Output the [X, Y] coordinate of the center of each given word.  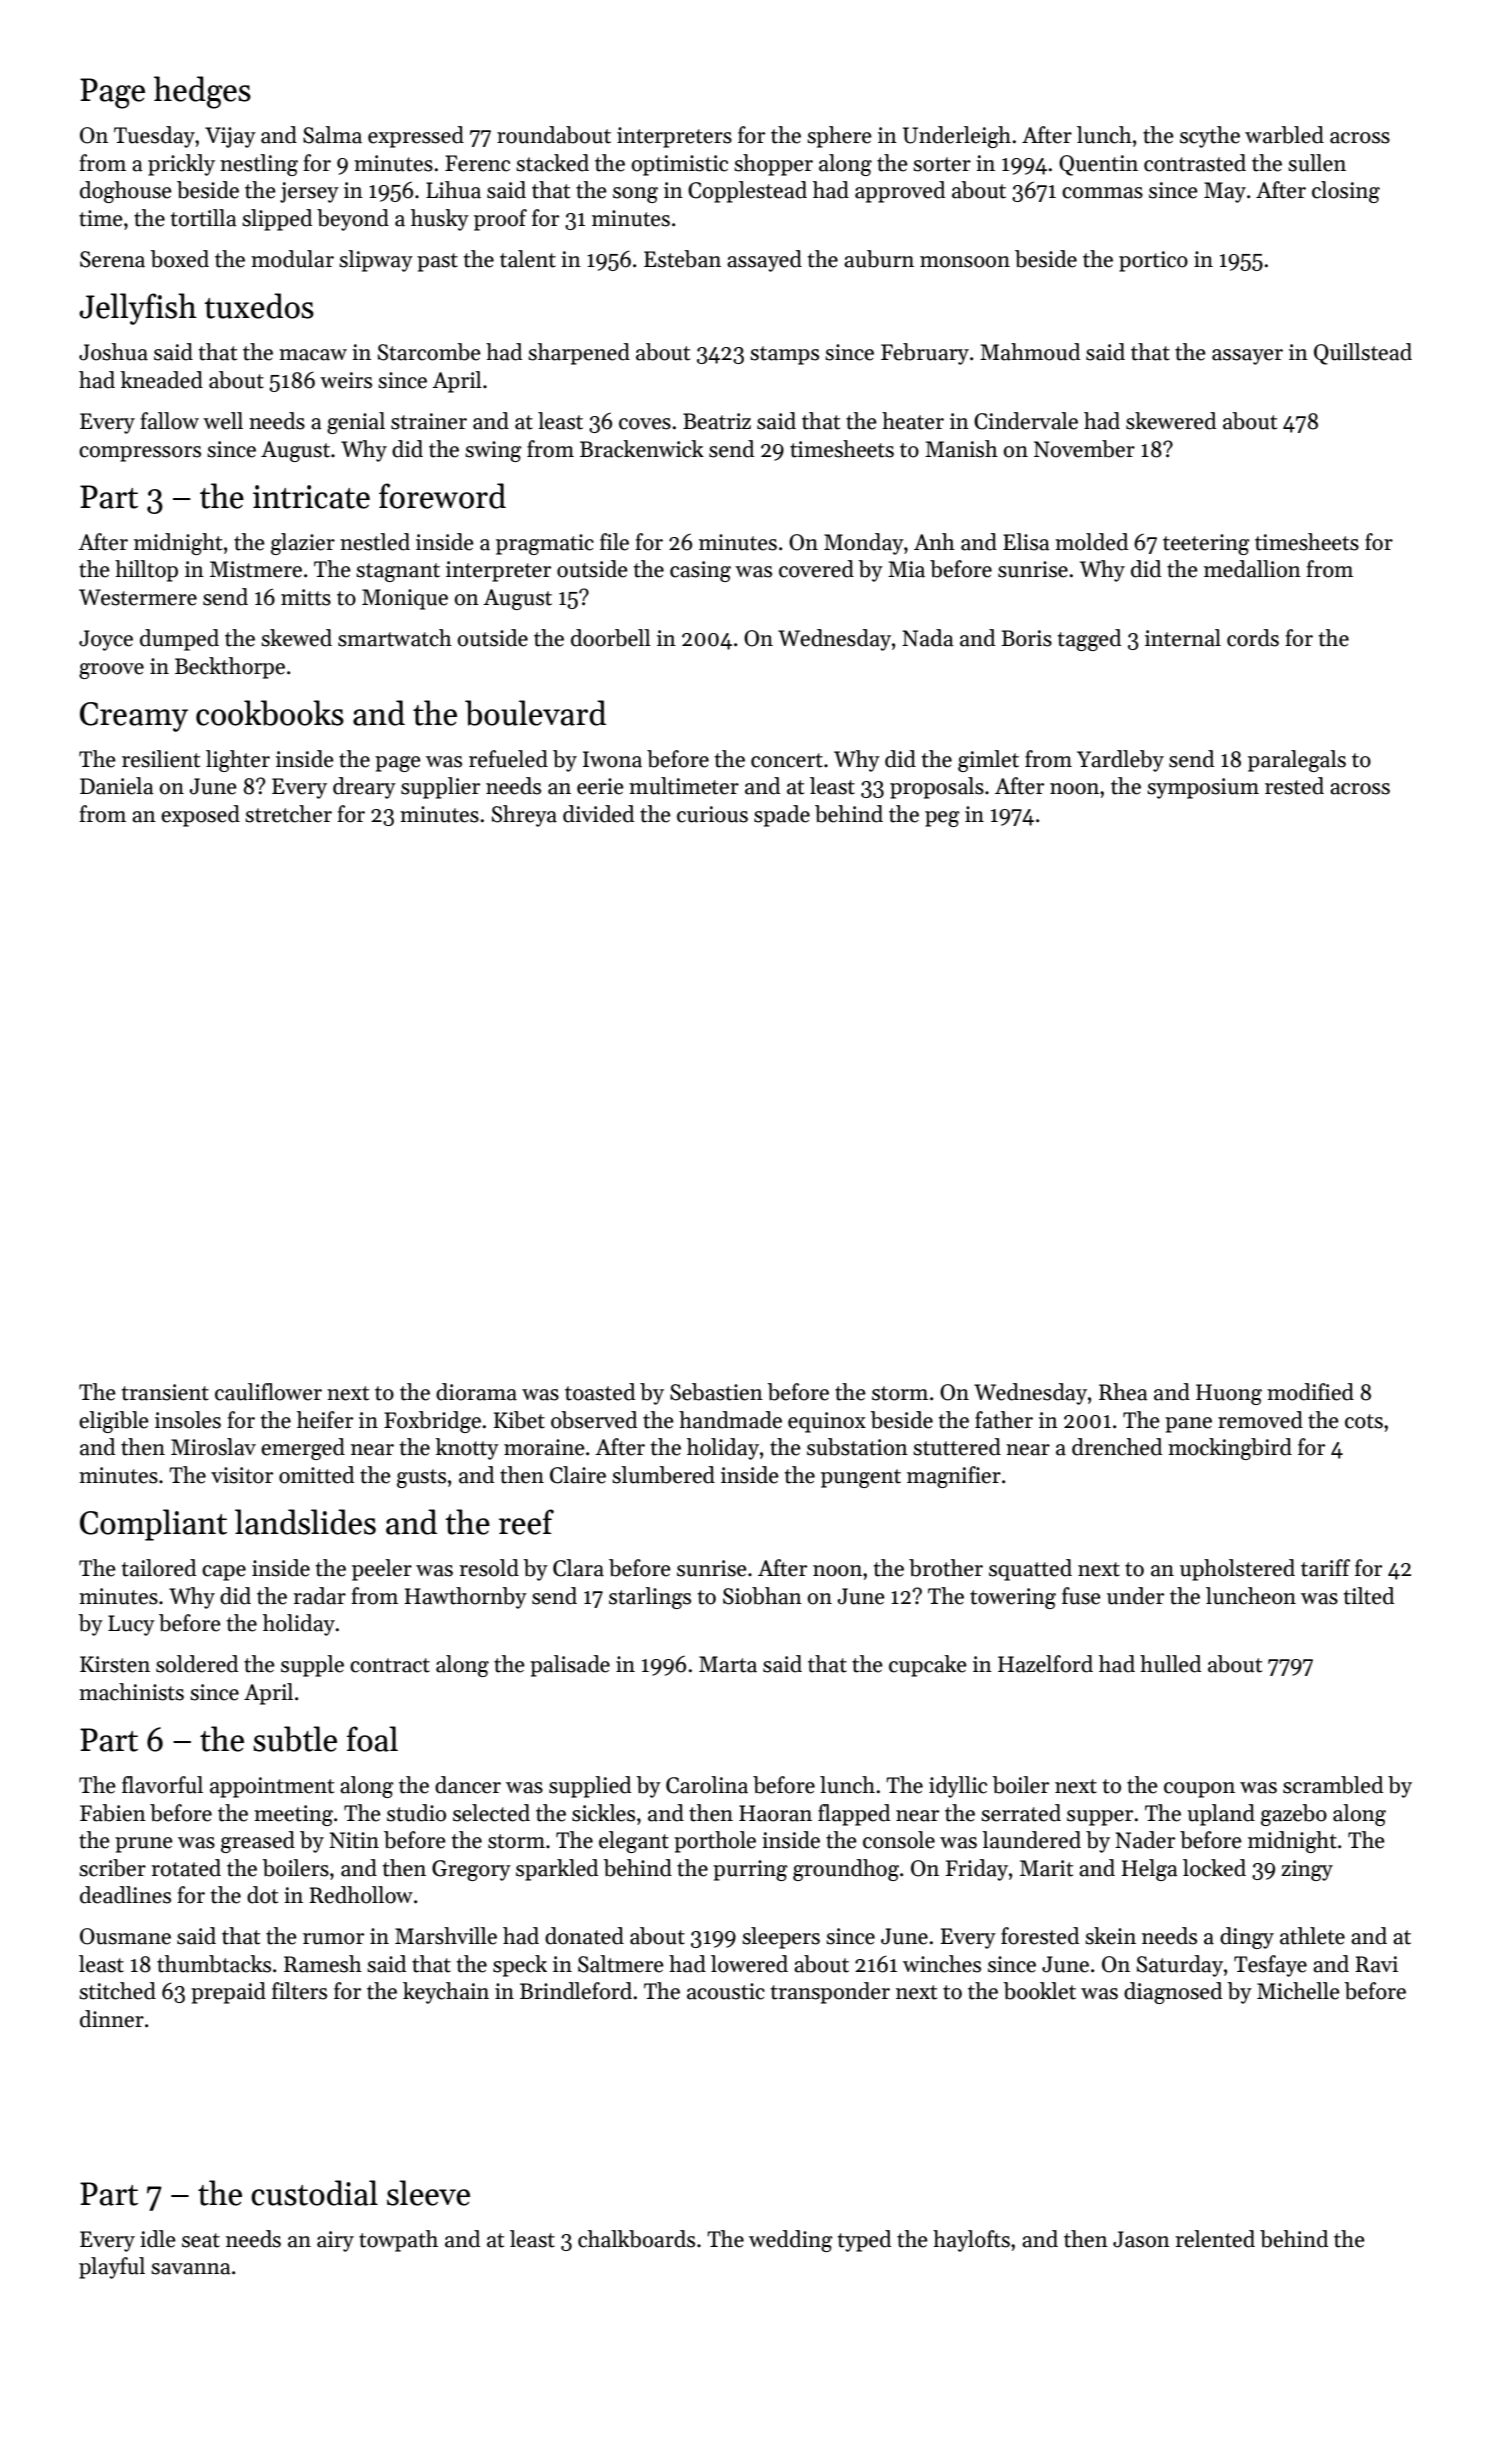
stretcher [288, 814]
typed [864, 2241]
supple [312, 1666]
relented [1215, 2239]
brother [946, 1568]
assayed [764, 261]
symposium [1203, 788]
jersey [309, 192]
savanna [191, 2269]
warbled [1284, 135]
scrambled [1333, 1785]
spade [782, 816]
